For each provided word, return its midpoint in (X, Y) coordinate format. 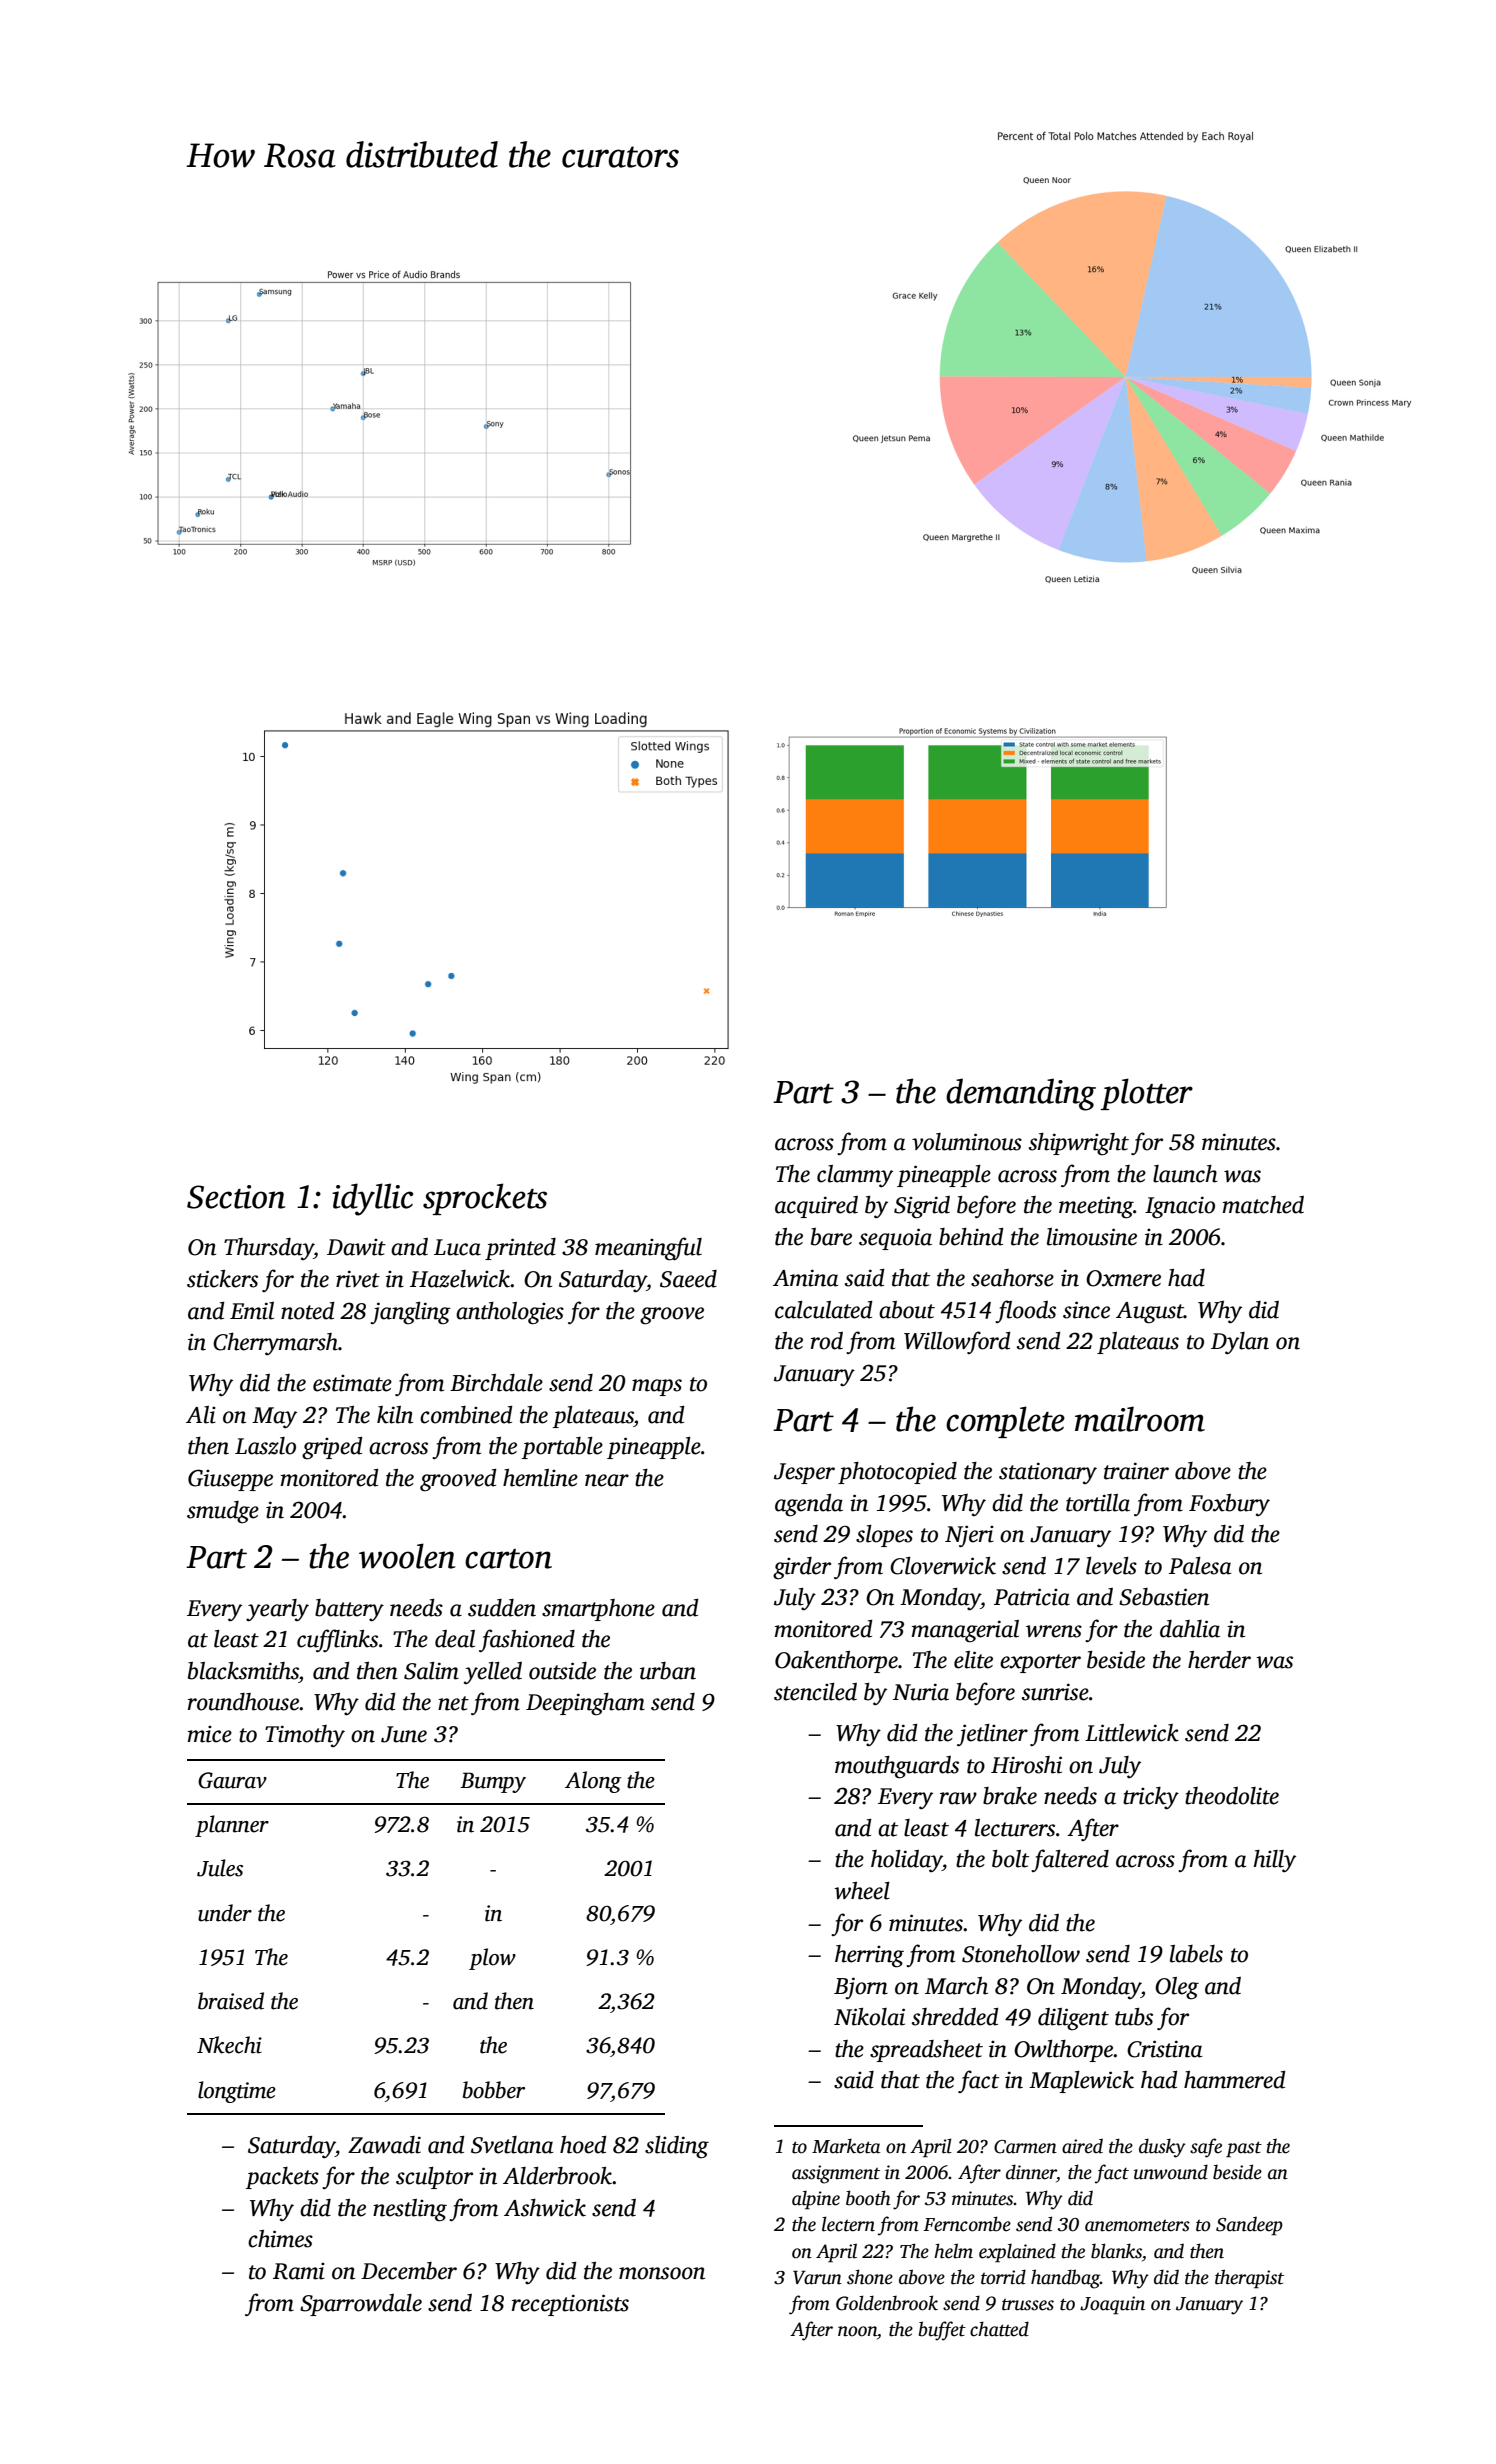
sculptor (434, 2178)
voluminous (967, 1142)
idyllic (372, 1199)
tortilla (1098, 1503)
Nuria (921, 1692)
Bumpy (493, 1782)
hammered (1235, 2080)
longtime (237, 2092)
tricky (1151, 1798)
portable (562, 1448)
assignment (836, 2174)
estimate (352, 1383)
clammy (855, 1176)
